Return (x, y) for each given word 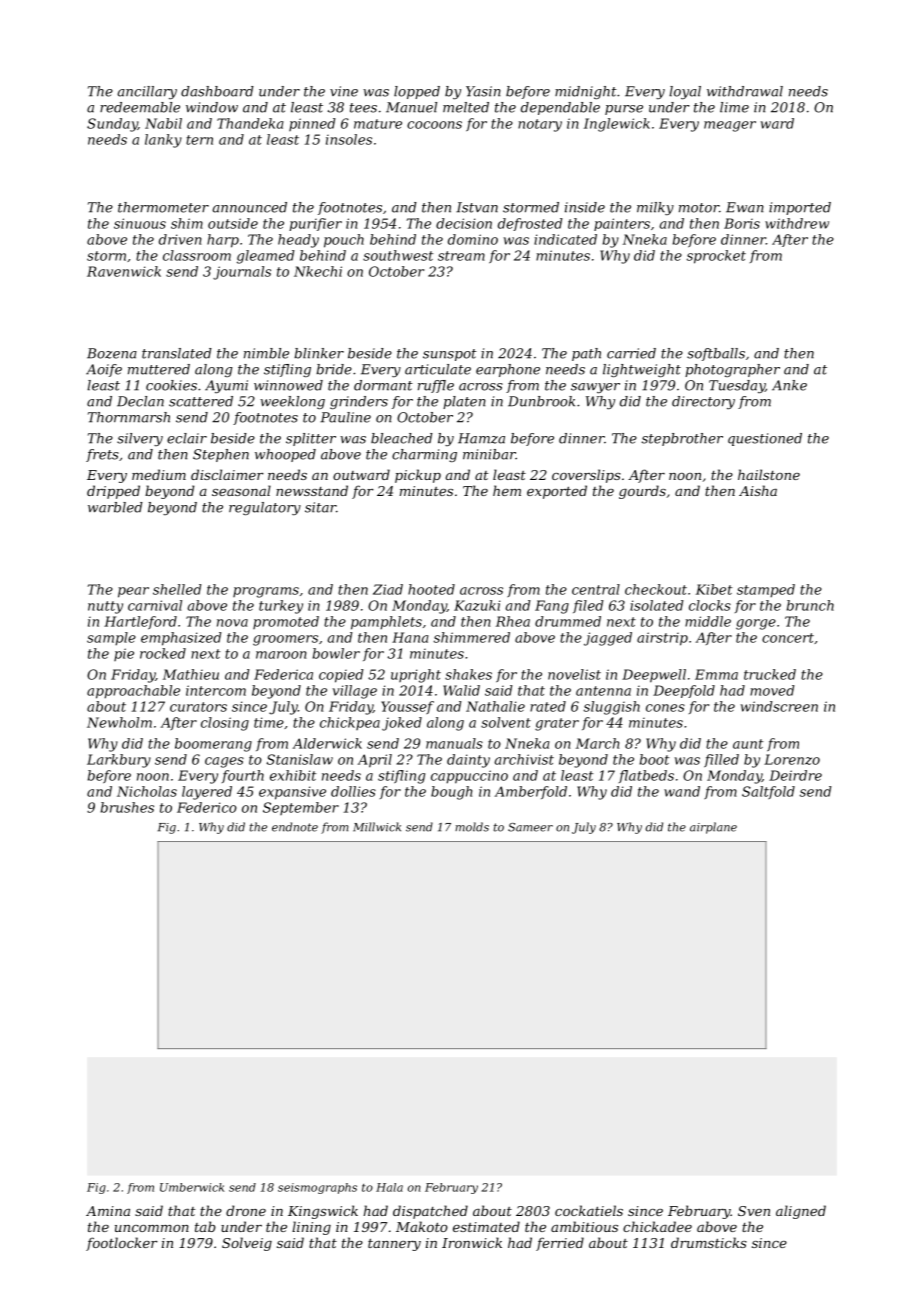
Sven (754, 1211)
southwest (398, 255)
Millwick (377, 827)
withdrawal (745, 91)
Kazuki (477, 605)
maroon (281, 655)
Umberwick (192, 1187)
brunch (810, 605)
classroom (197, 255)
